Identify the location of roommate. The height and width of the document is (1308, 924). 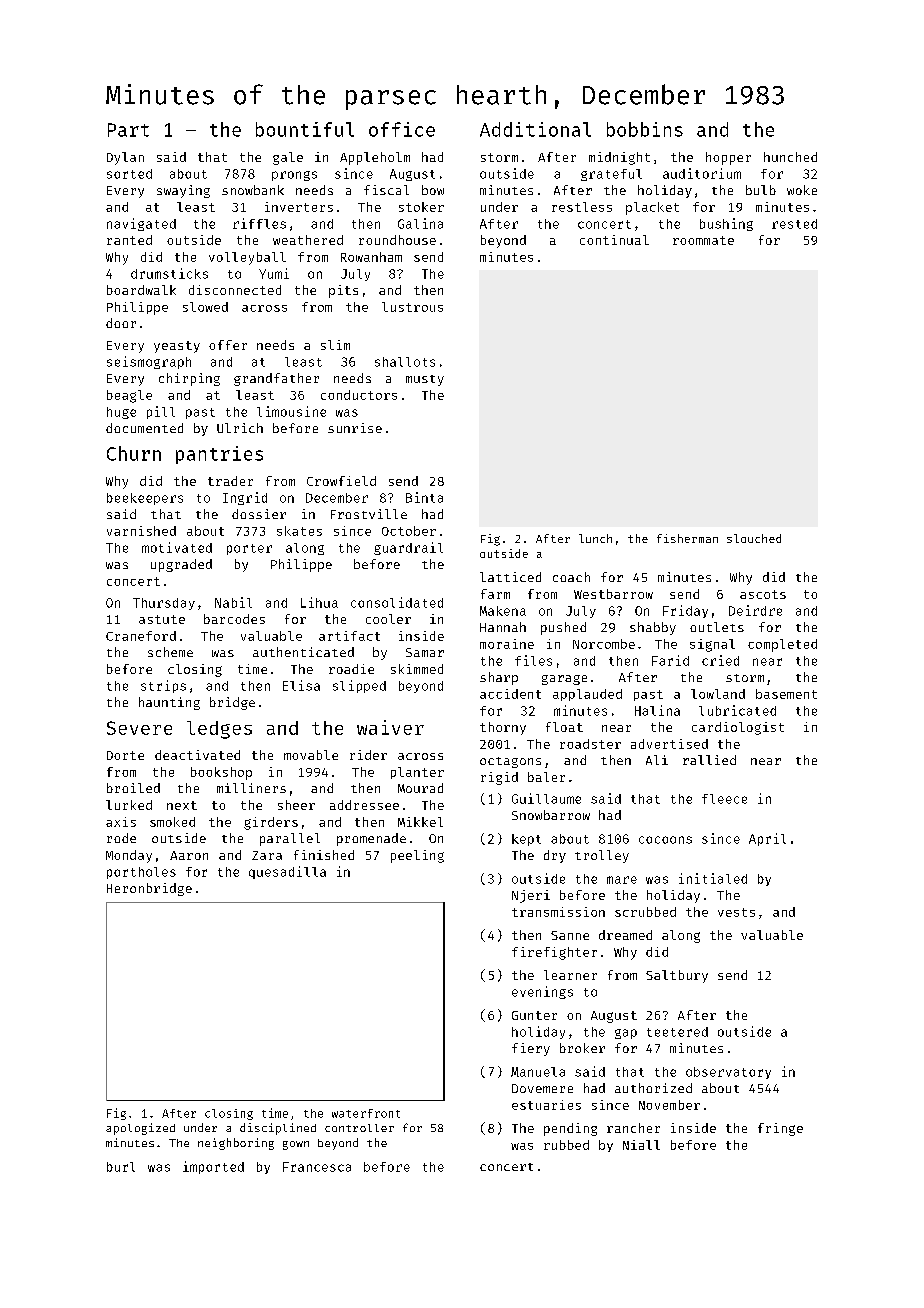
(703, 240).
